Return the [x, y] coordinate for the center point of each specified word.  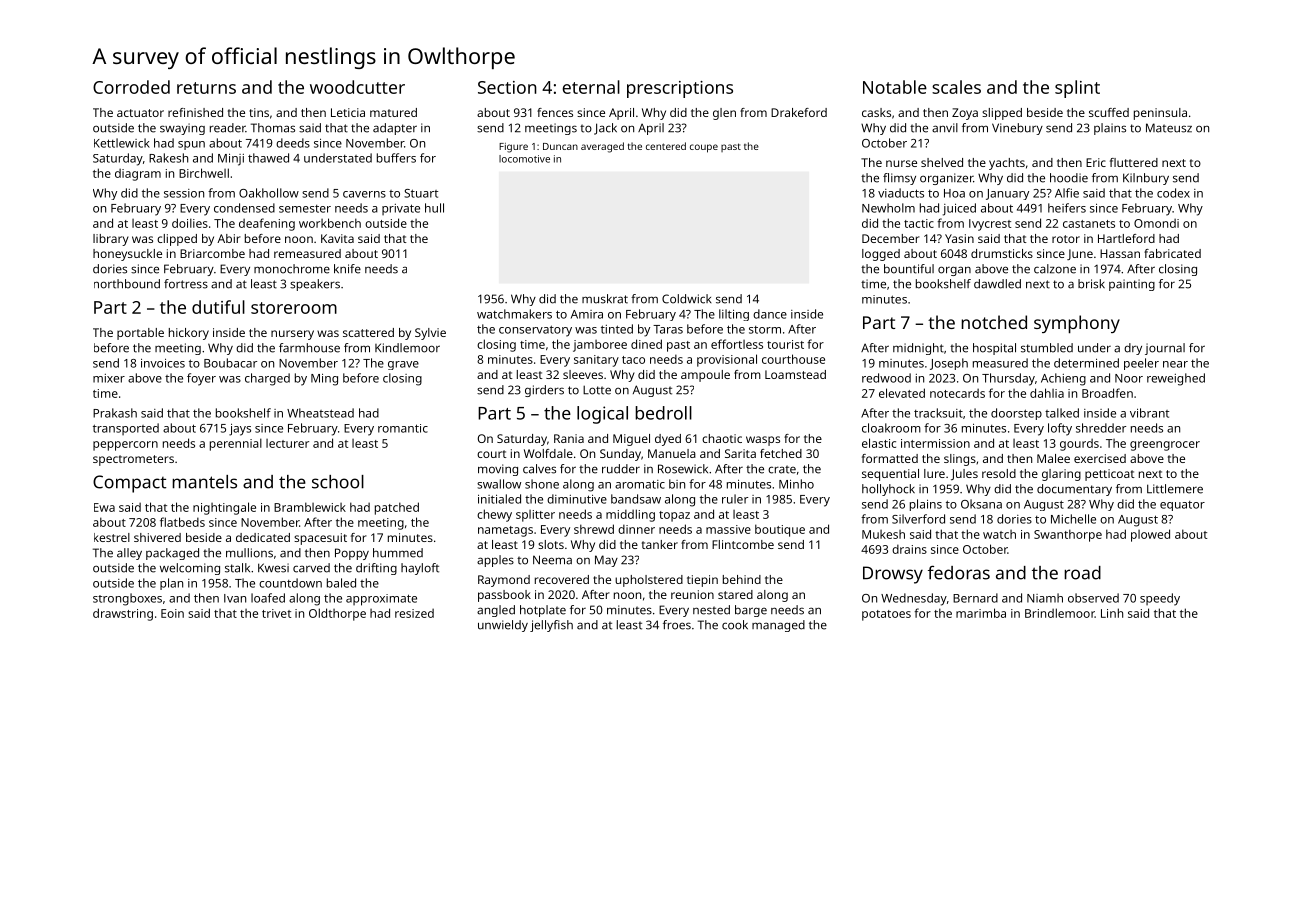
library [111, 240]
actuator [140, 113]
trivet [276, 613]
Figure [513, 148]
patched [397, 508]
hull [434, 208]
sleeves [583, 374]
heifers [1067, 208]
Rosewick [683, 469]
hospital [994, 349]
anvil [945, 128]
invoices [163, 363]
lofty [1060, 429]
